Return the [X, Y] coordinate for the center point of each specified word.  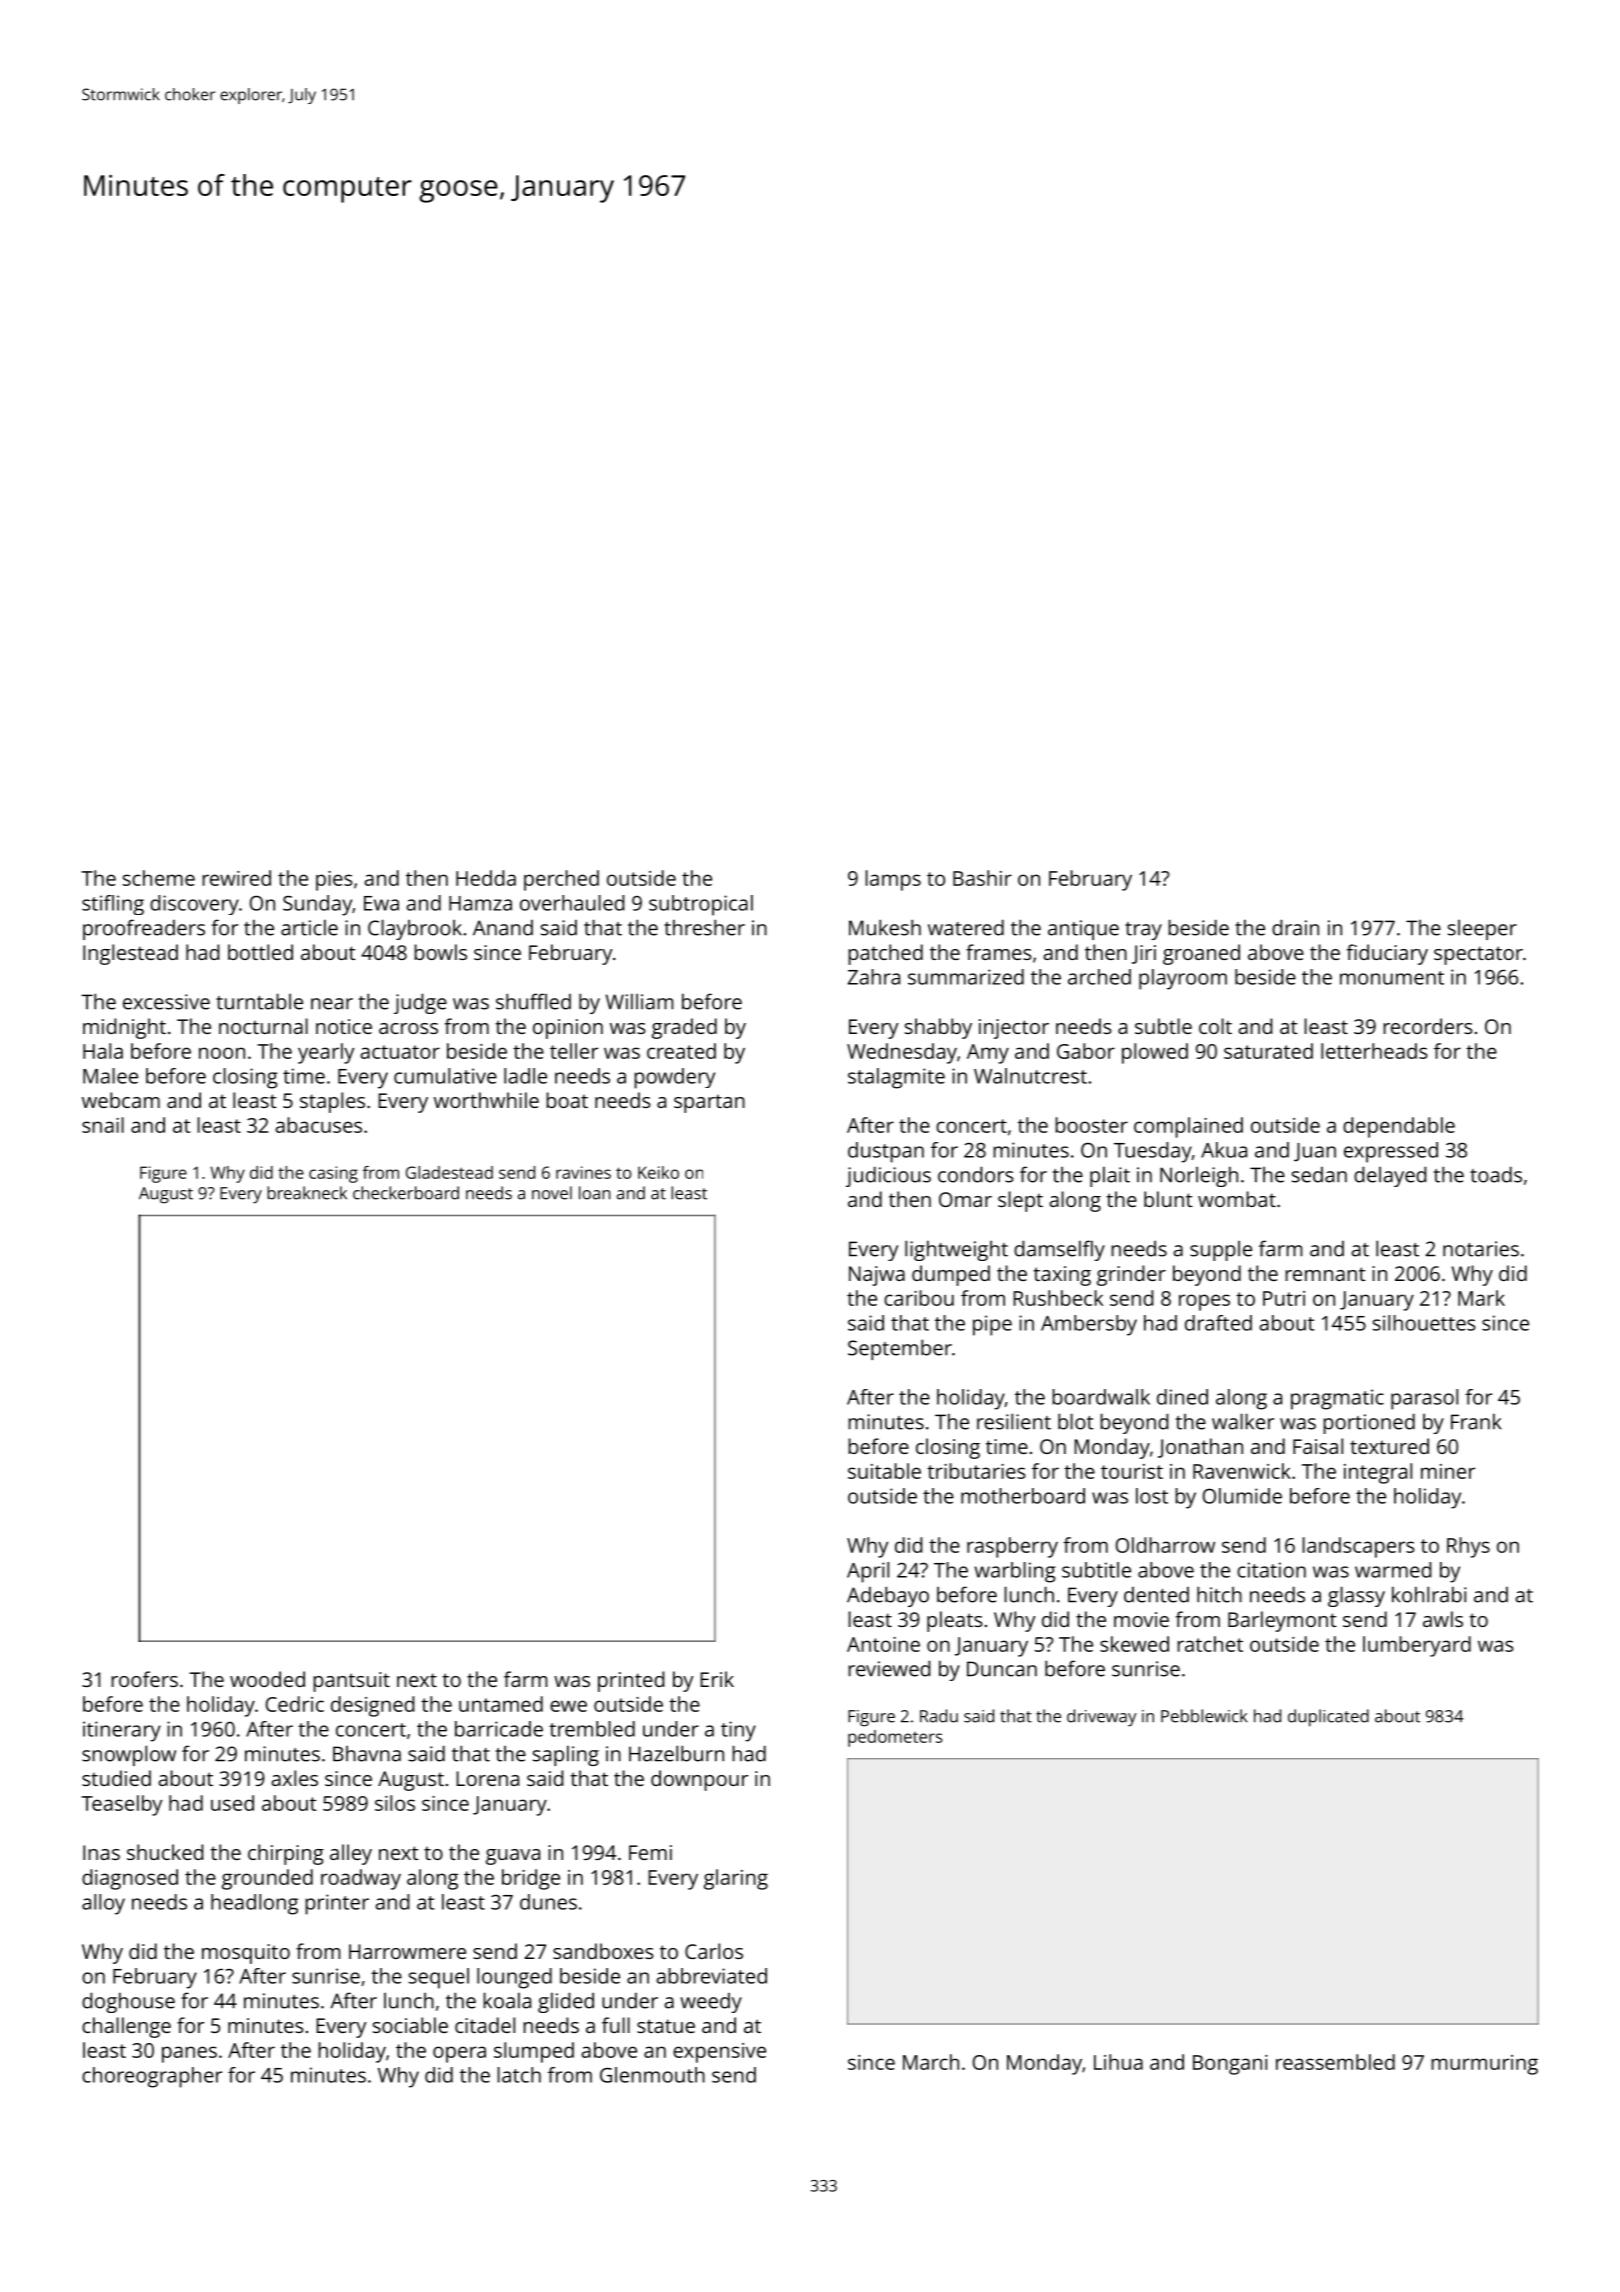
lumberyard [1417, 1646]
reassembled [1335, 2062]
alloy [103, 1904]
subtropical [701, 905]
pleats [955, 1621]
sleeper [1482, 930]
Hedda [486, 878]
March [931, 2062]
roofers [144, 1679]
